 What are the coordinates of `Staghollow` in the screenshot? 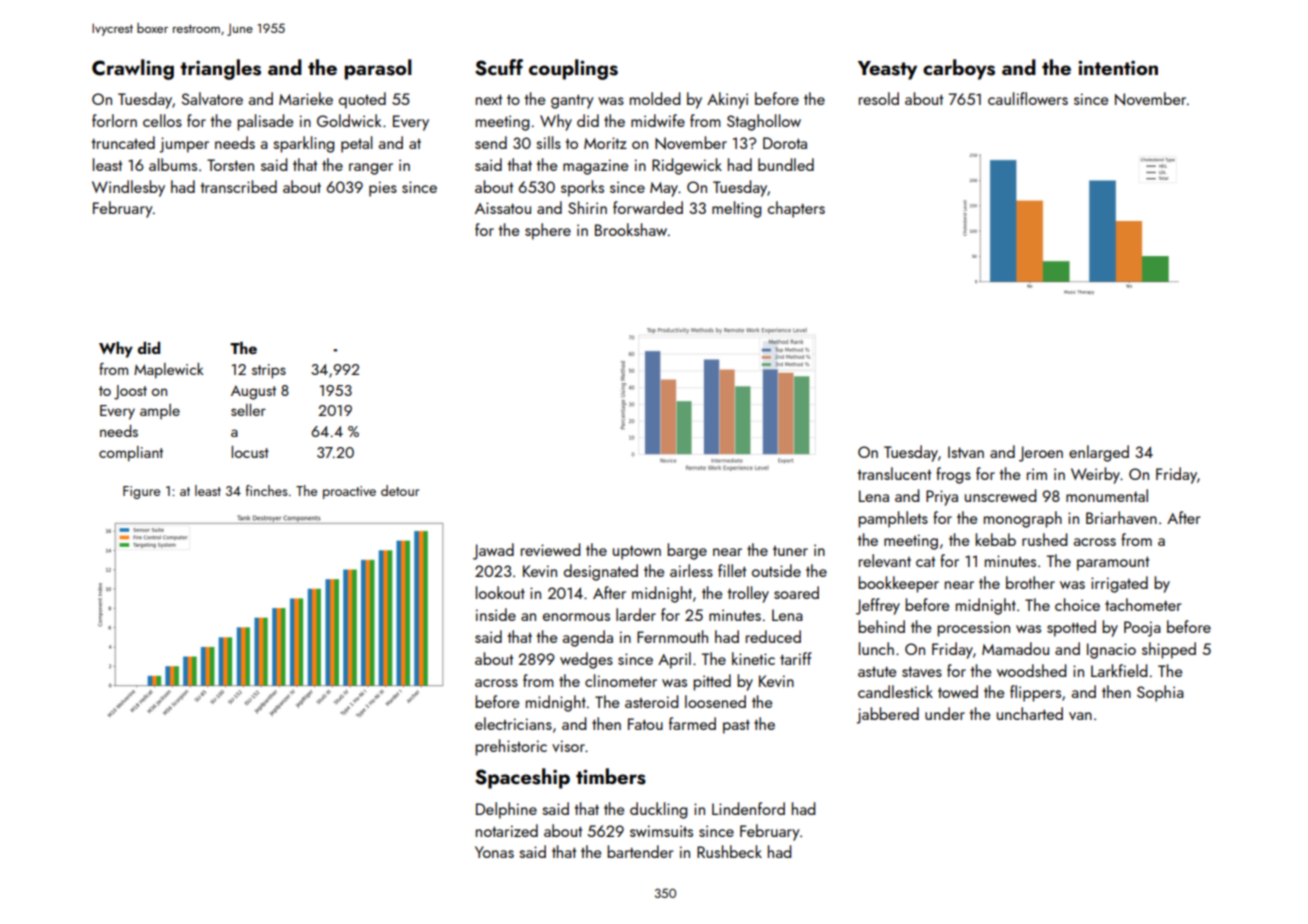 It's located at (764, 122).
